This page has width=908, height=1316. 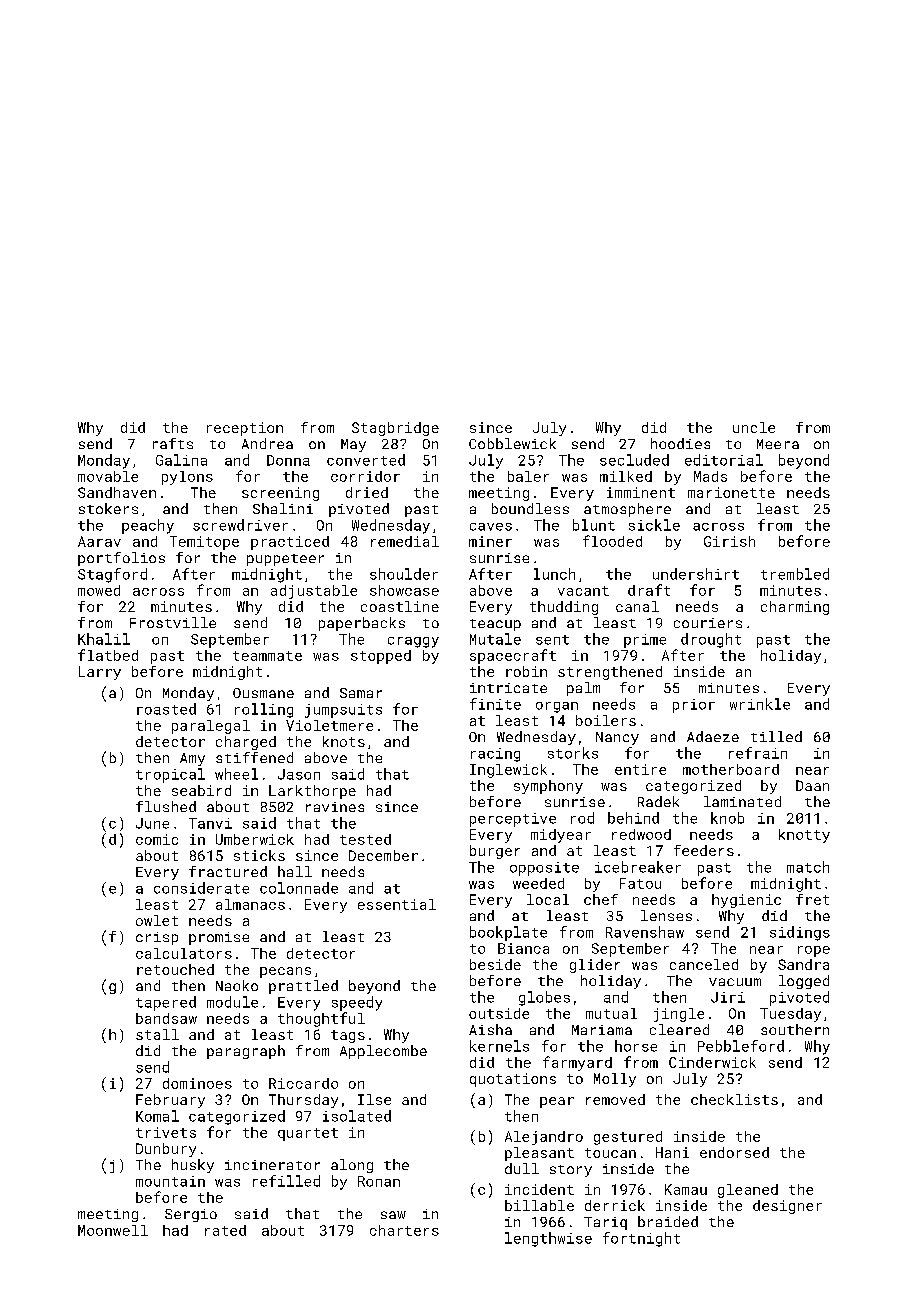 I want to click on almanacs, so click(x=250, y=904).
